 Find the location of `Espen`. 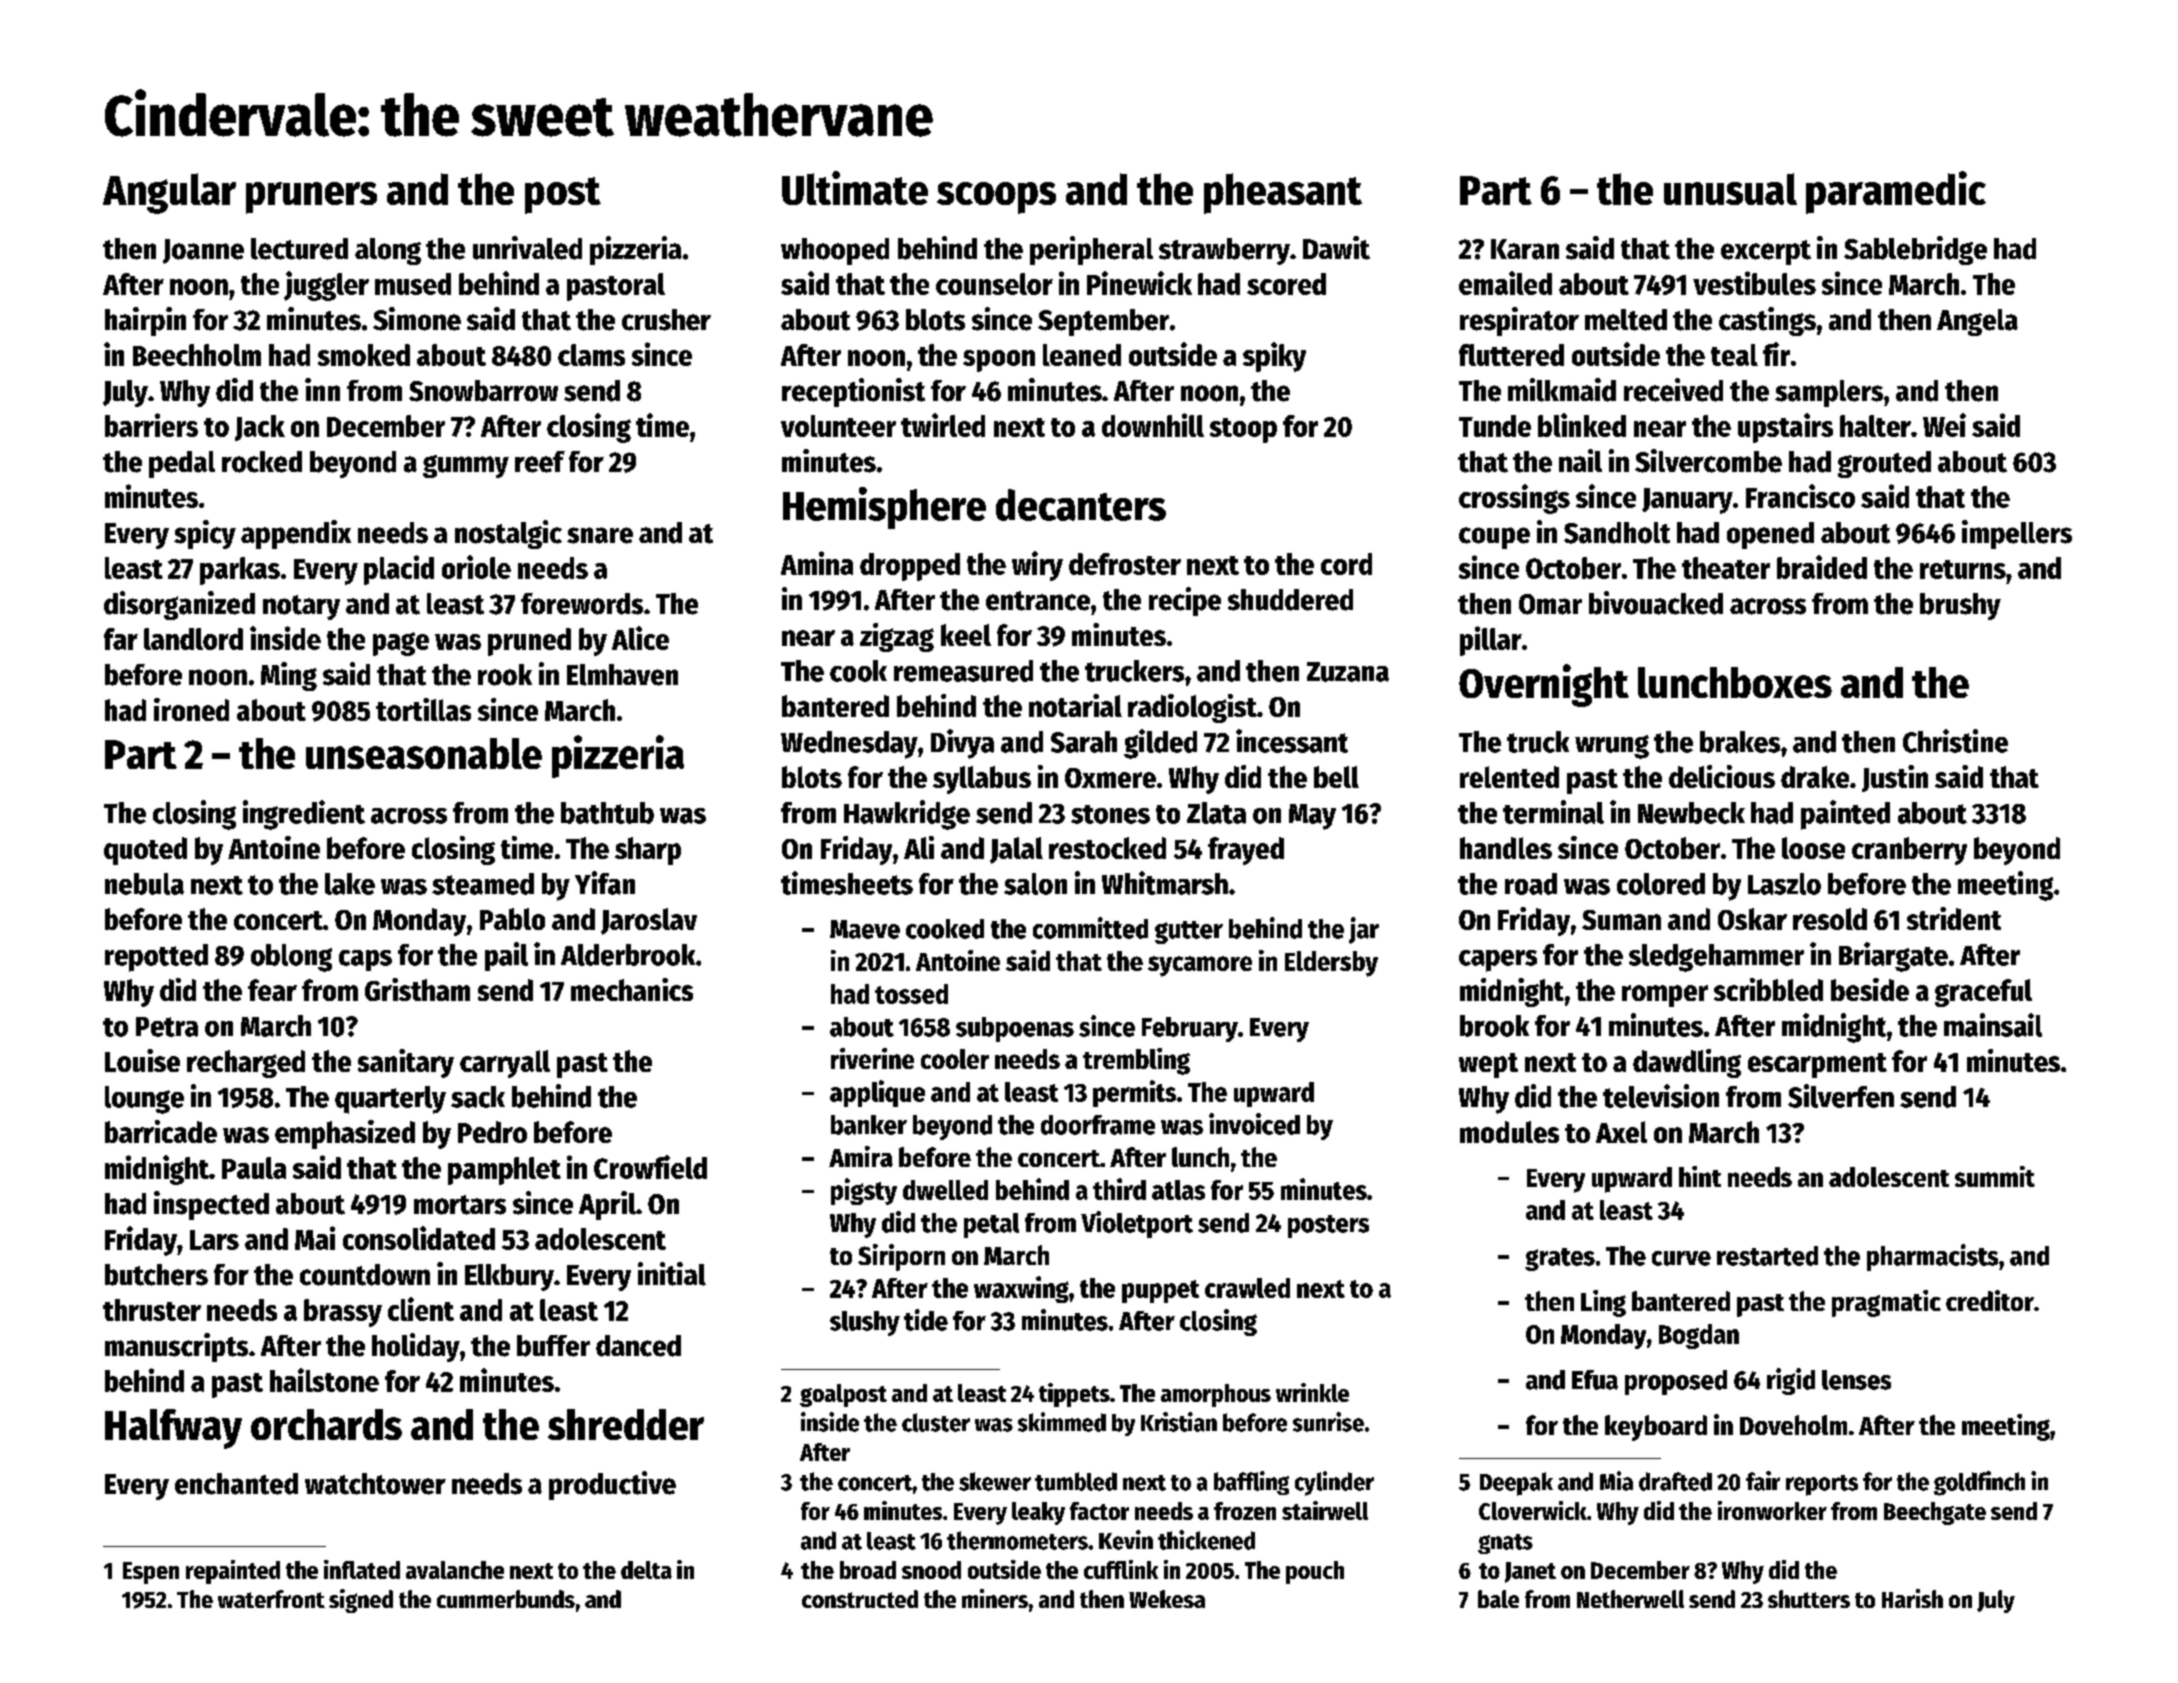

Espen is located at coordinates (151, 1573).
